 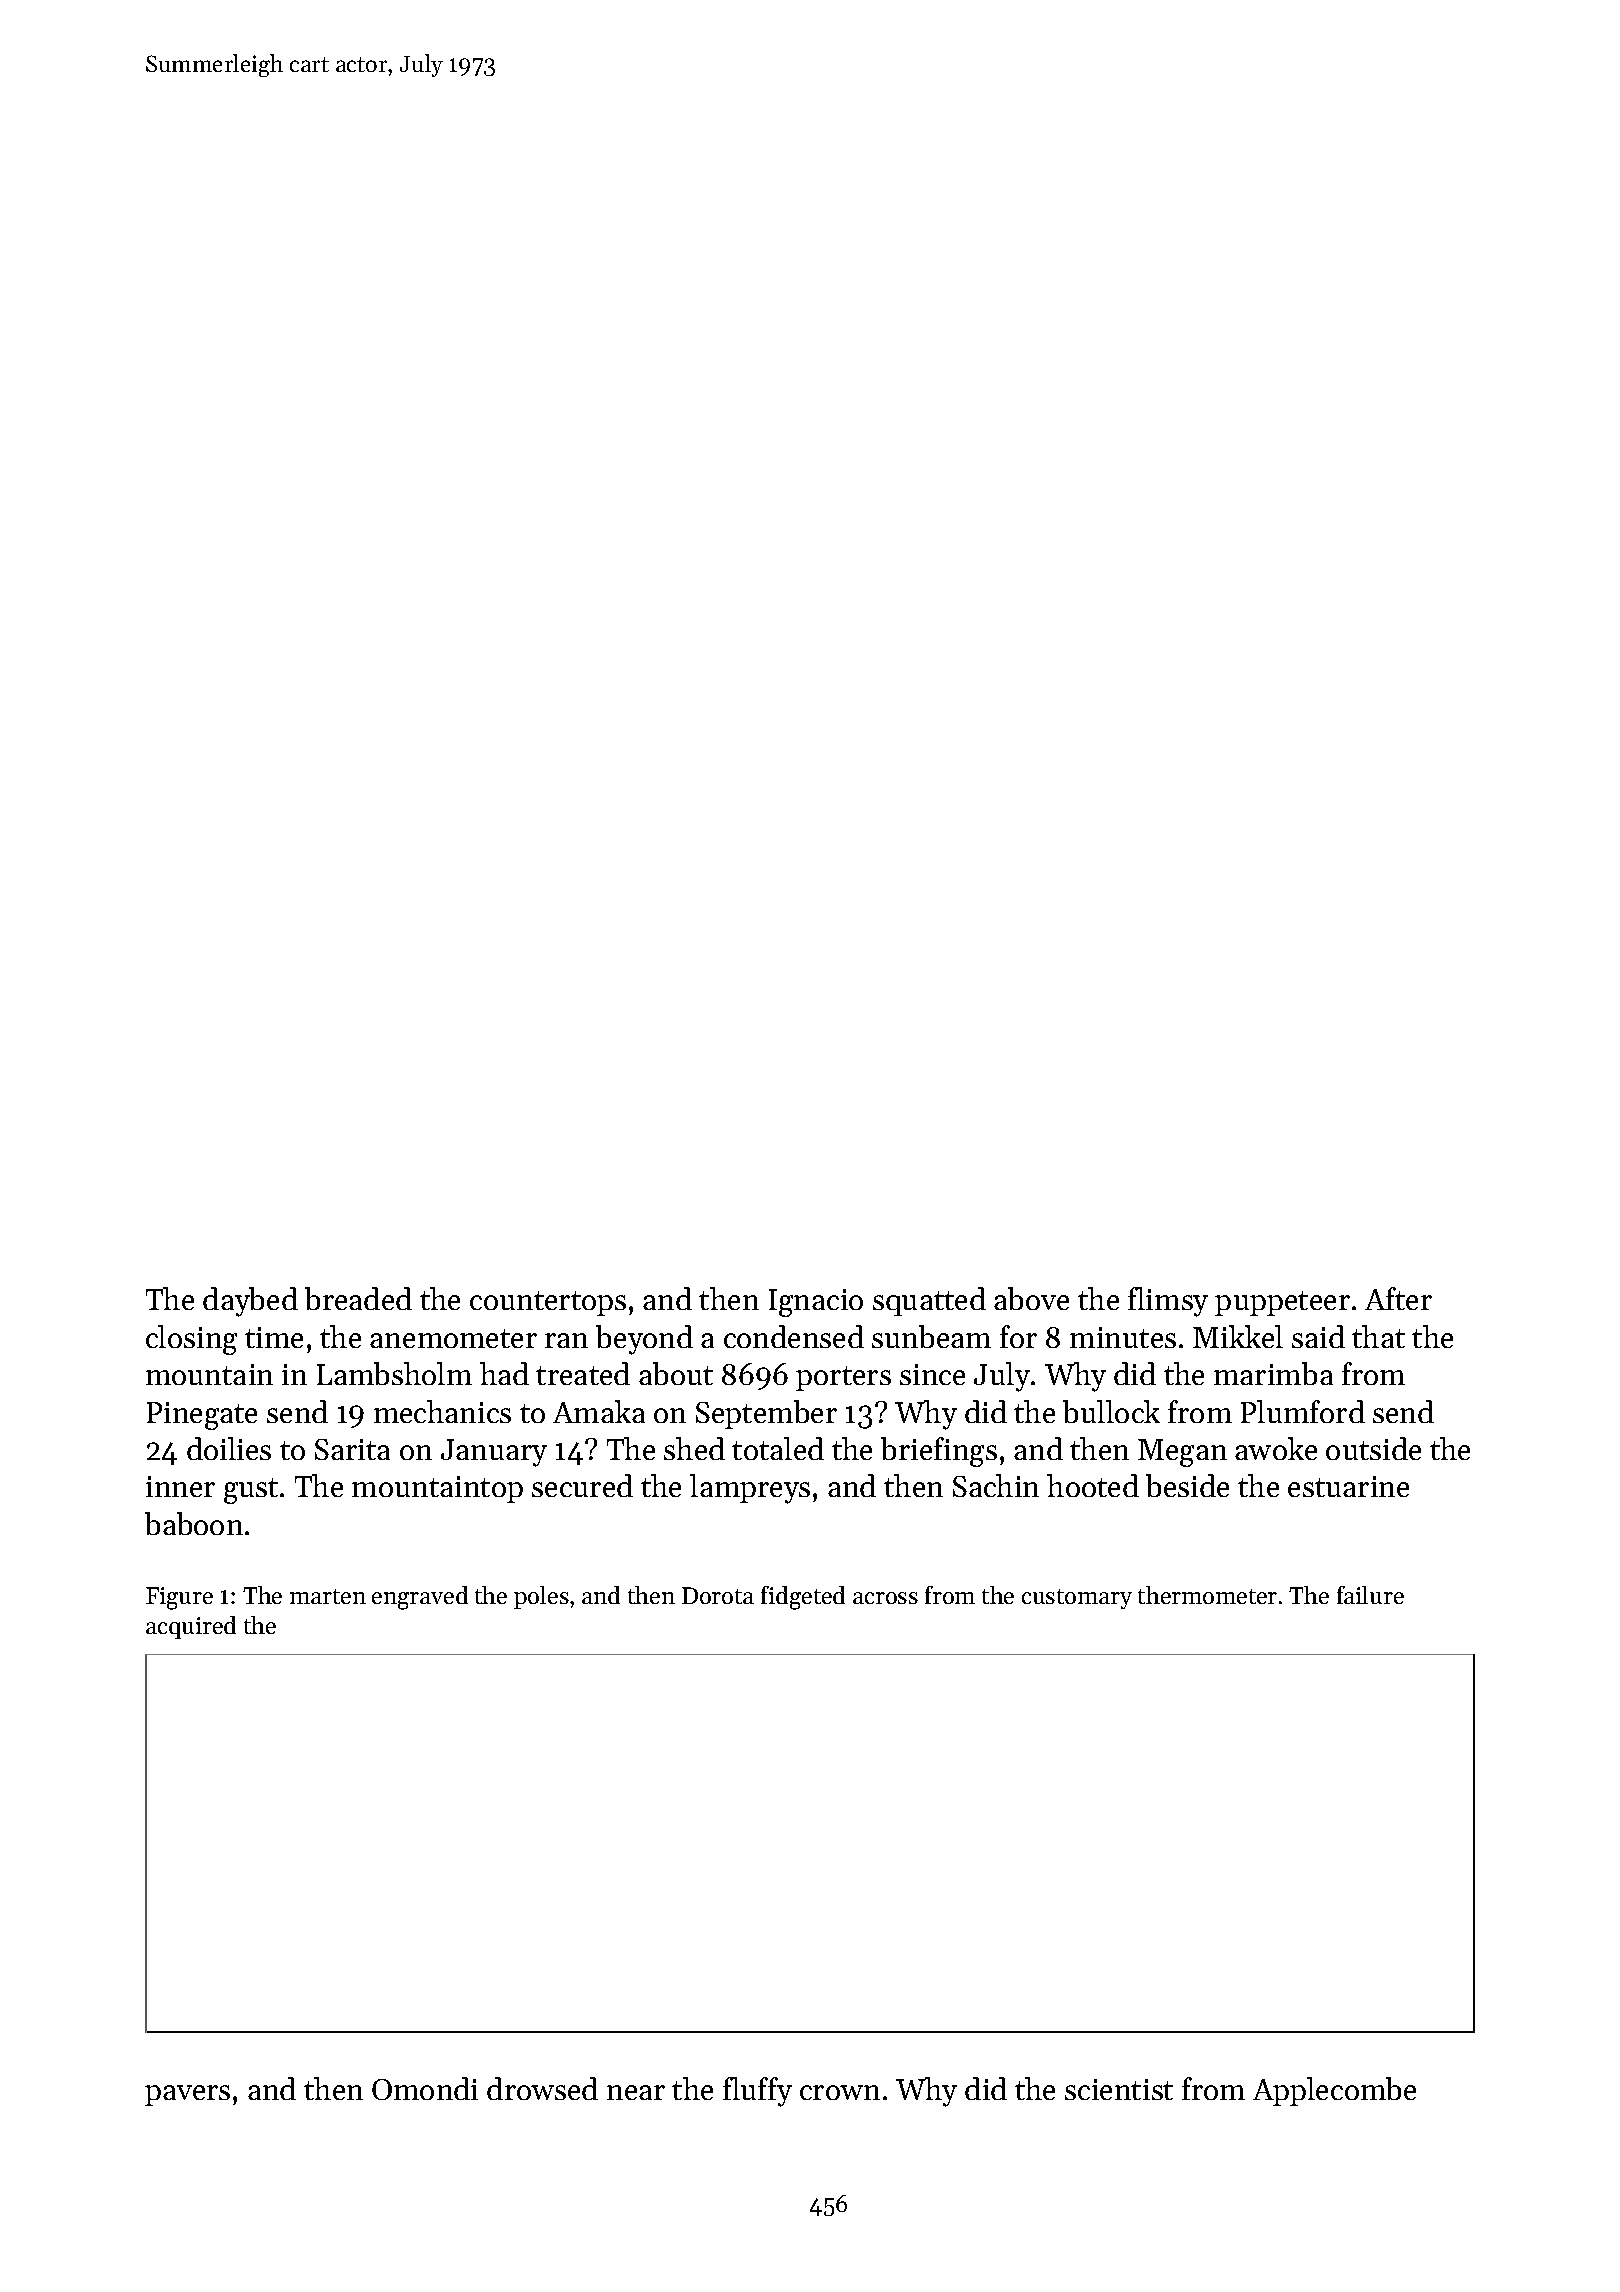 What do you see at coordinates (187, 2095) in the image?
I see `pavers` at bounding box center [187, 2095].
